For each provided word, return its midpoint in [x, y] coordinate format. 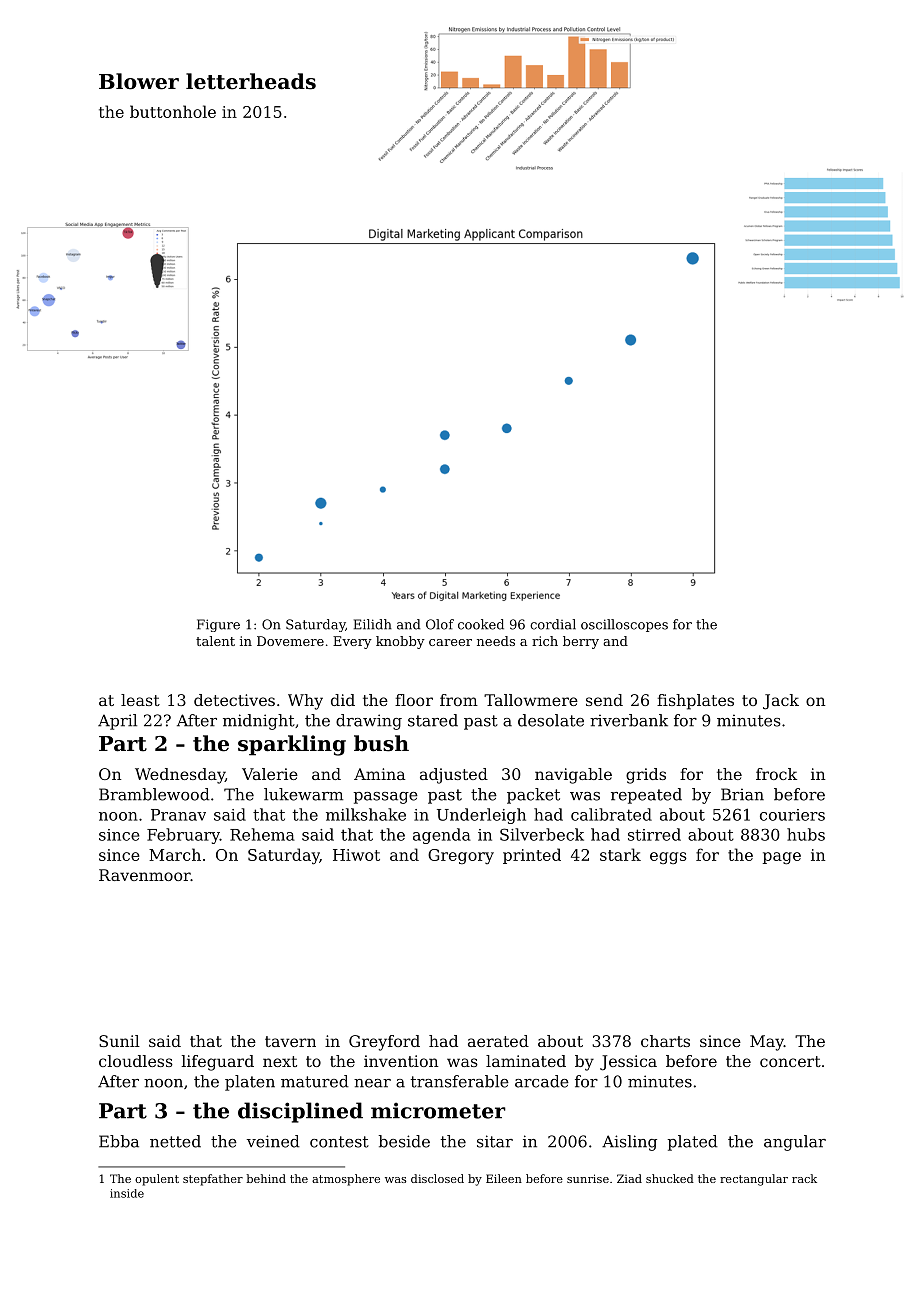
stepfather [213, 1180]
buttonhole [173, 111]
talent [215, 641]
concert [790, 1061]
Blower [139, 81]
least [140, 700]
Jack [781, 702]
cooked [481, 624]
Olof [440, 624]
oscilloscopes [624, 625]
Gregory [461, 856]
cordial [553, 624]
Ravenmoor [145, 875]
